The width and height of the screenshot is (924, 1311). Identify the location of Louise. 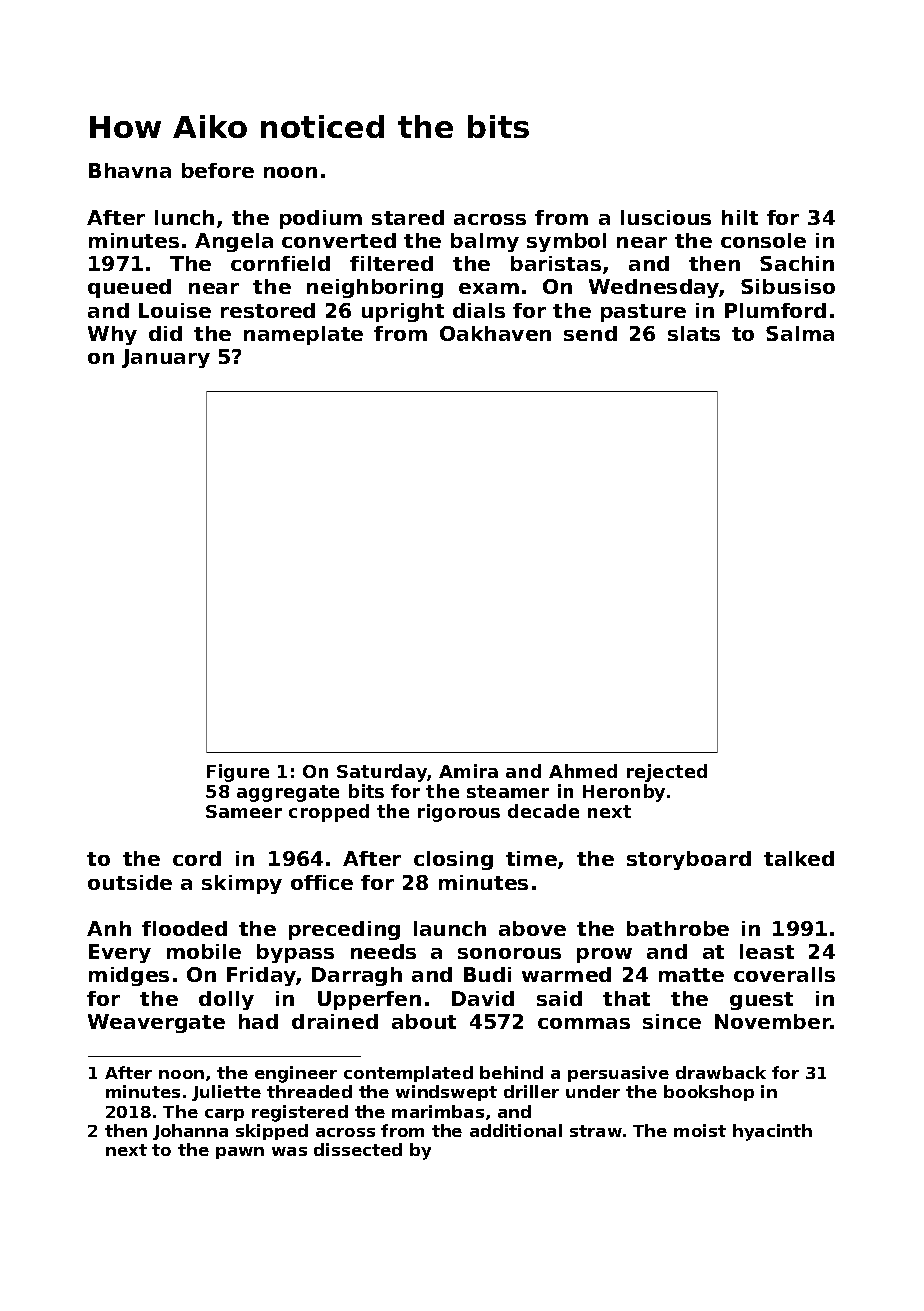
(175, 310).
